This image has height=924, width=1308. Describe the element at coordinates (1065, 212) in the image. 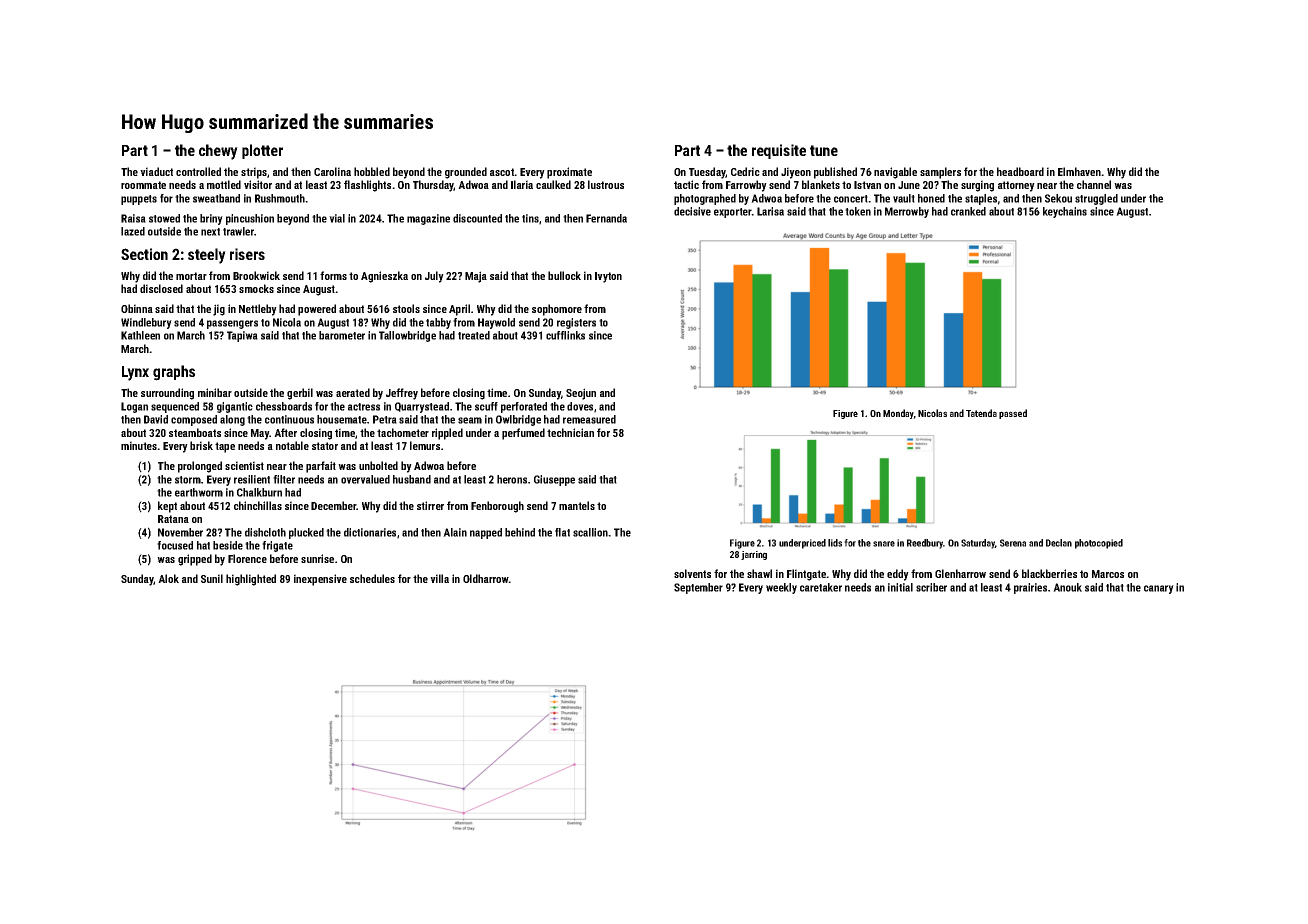

I see `keychains` at that location.
